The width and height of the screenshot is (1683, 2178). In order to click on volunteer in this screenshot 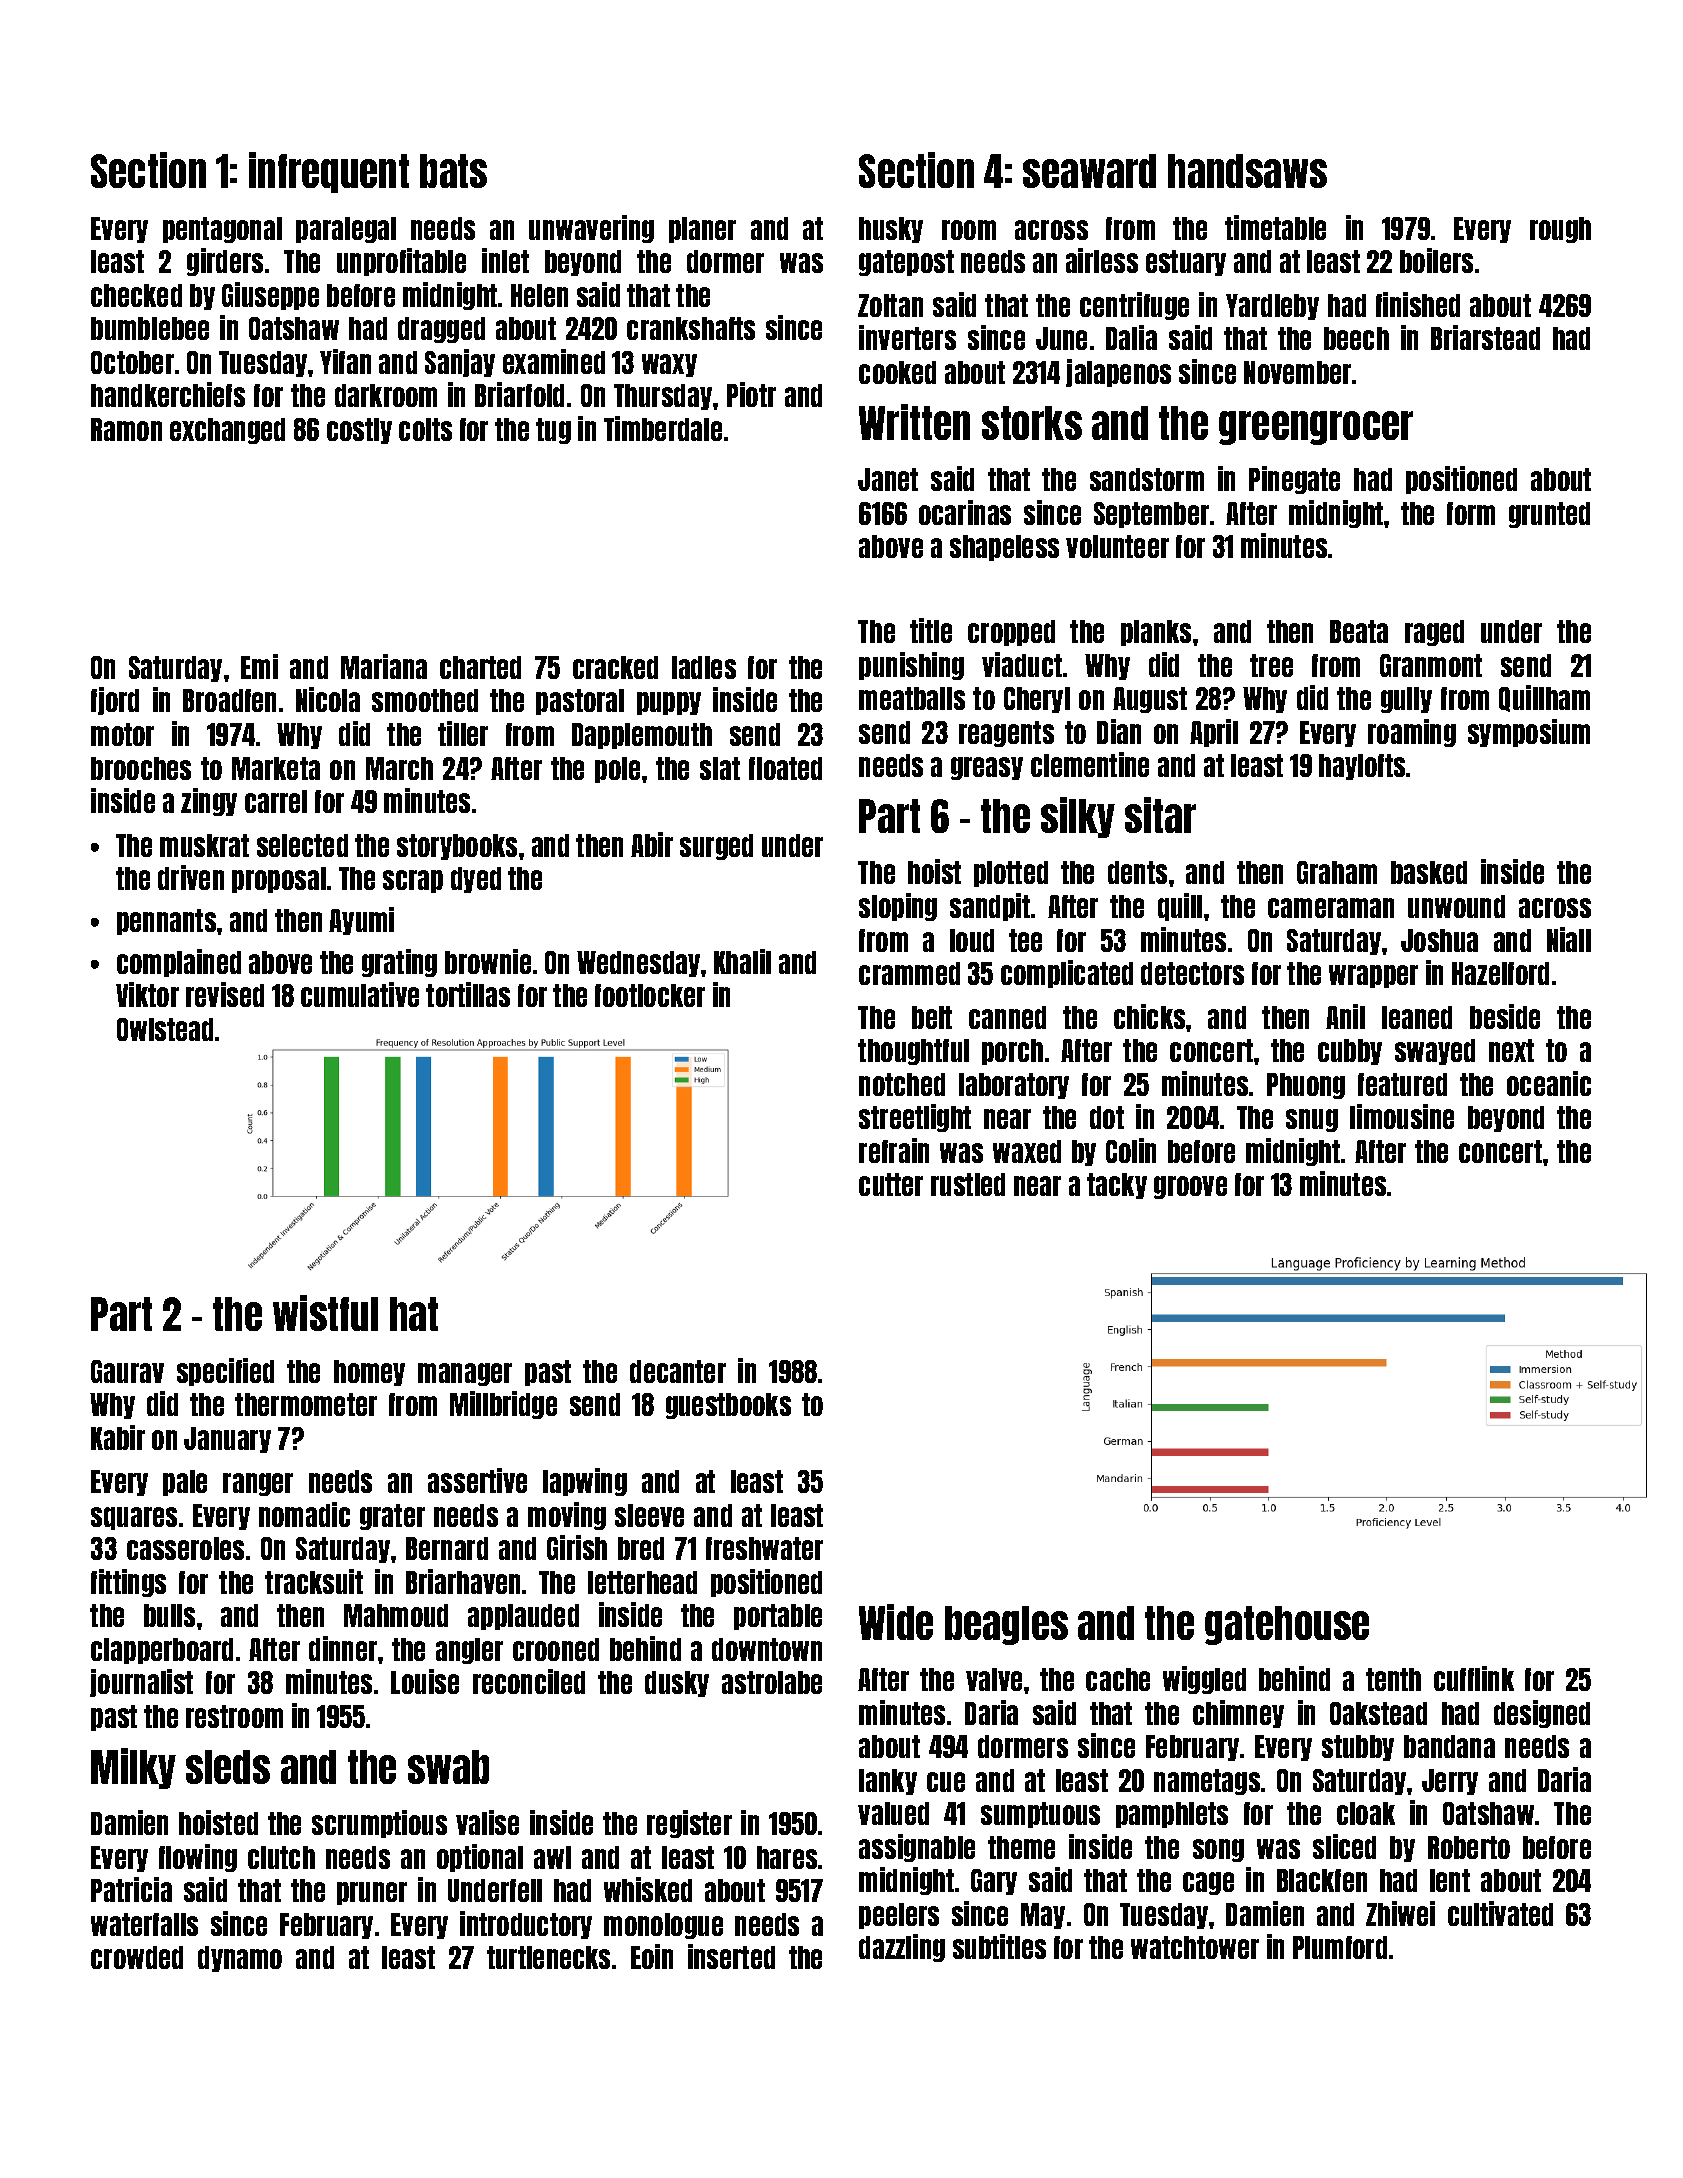, I will do `click(1117, 546)`.
